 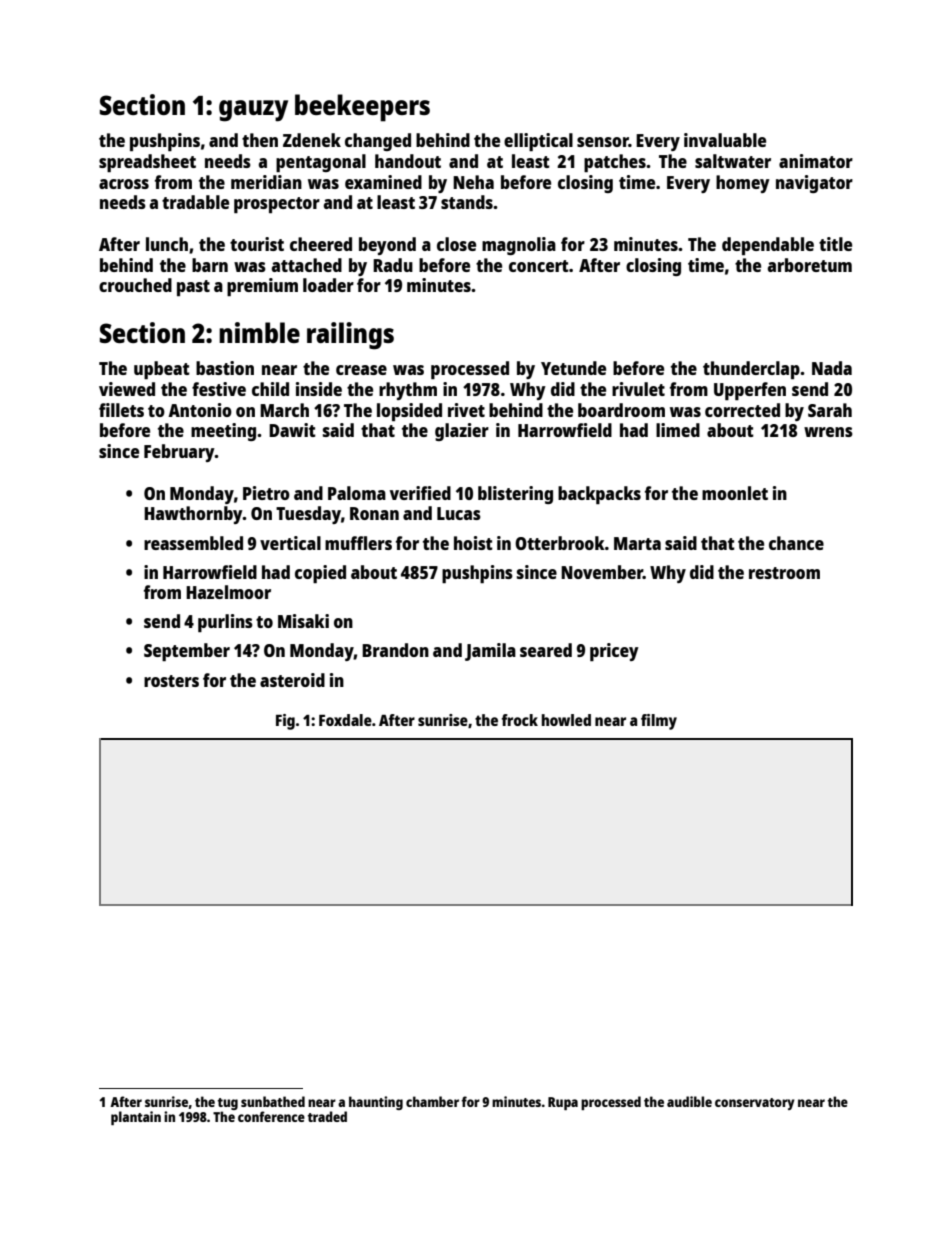 What do you see at coordinates (147, 163) in the screenshot?
I see `spreadsheet` at bounding box center [147, 163].
